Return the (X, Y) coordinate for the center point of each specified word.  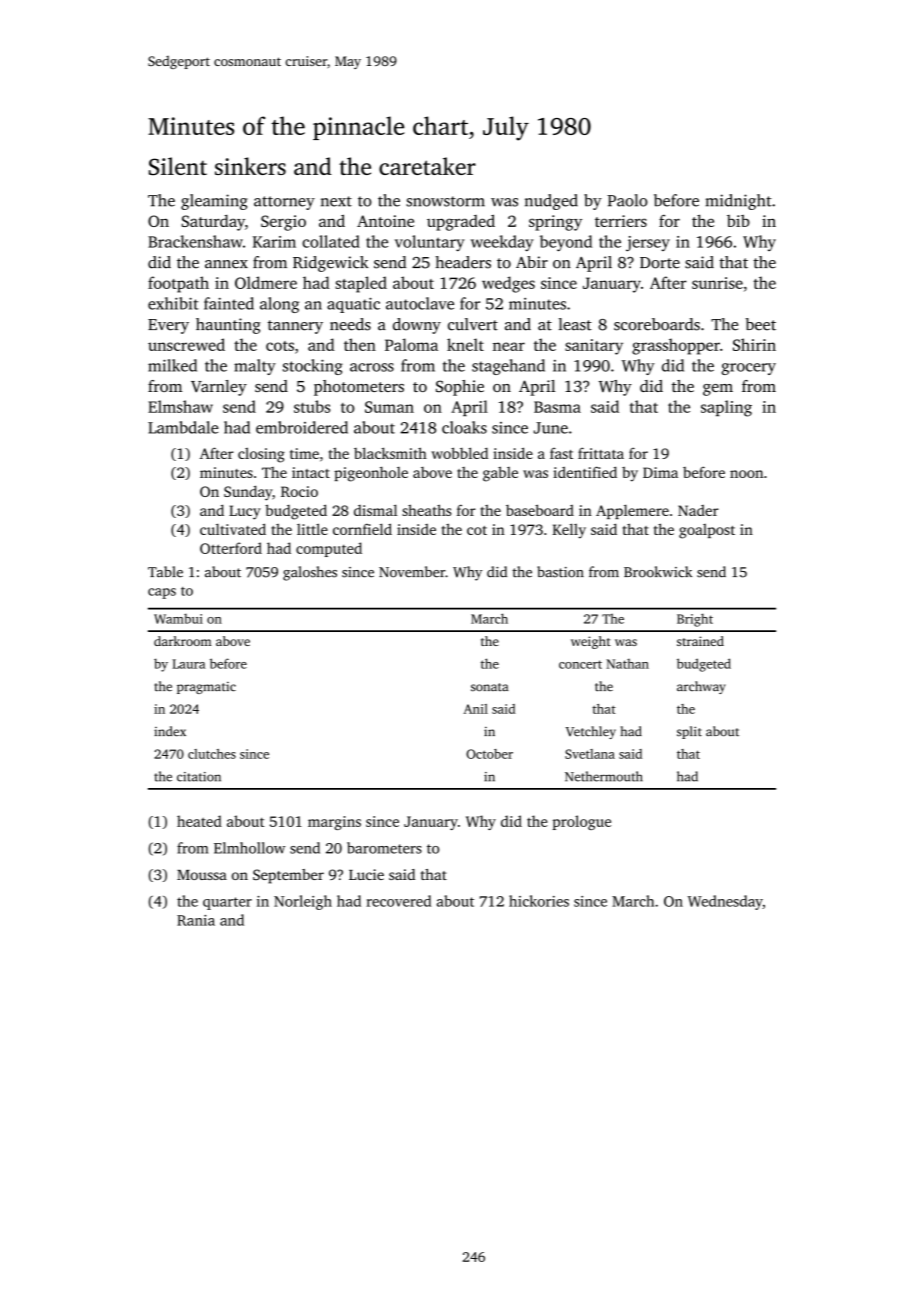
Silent (178, 166)
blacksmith (390, 453)
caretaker (427, 166)
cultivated (233, 529)
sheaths (426, 510)
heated (199, 821)
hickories (539, 901)
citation (199, 777)
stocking (313, 367)
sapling (726, 408)
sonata (489, 687)
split (689, 732)
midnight (739, 202)
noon (746, 474)
